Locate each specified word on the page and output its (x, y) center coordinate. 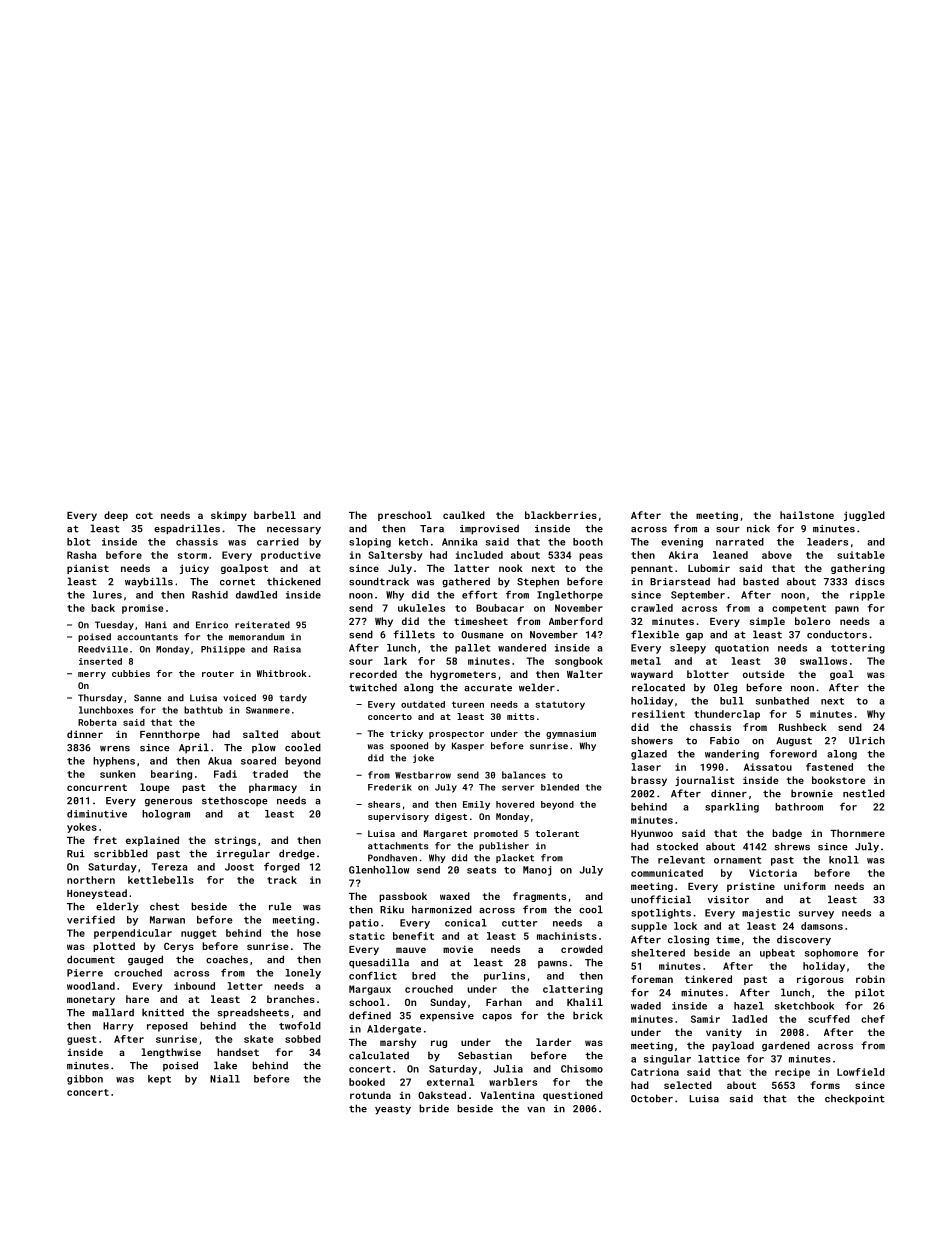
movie (458, 949)
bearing (171, 775)
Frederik (390, 787)
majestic (766, 914)
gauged (145, 960)
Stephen (538, 582)
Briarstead (680, 581)
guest (82, 1040)
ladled (749, 1019)
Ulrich (867, 740)
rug (439, 1044)
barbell (275, 515)
